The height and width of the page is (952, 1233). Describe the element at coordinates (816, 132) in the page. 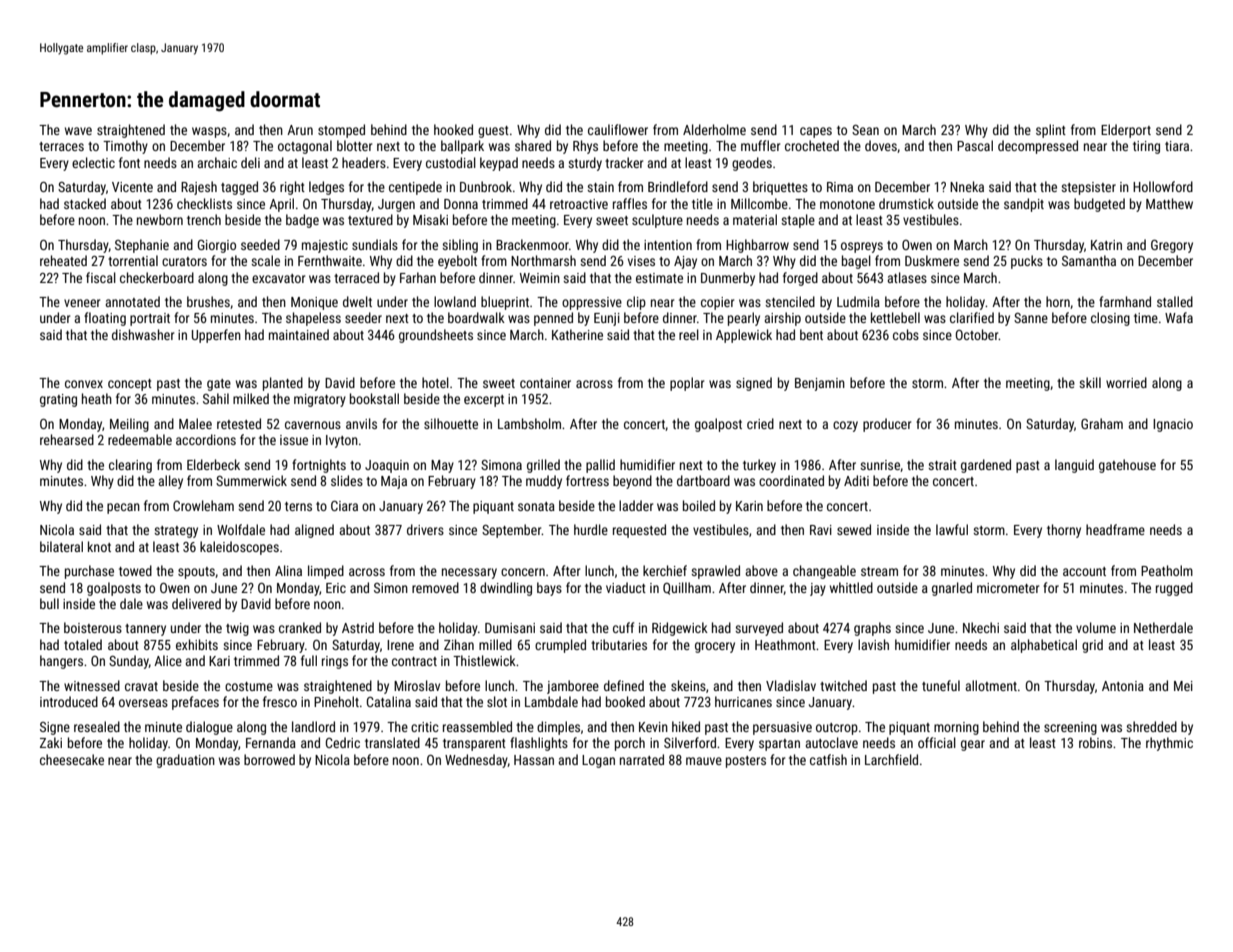

I see `capes` at that location.
